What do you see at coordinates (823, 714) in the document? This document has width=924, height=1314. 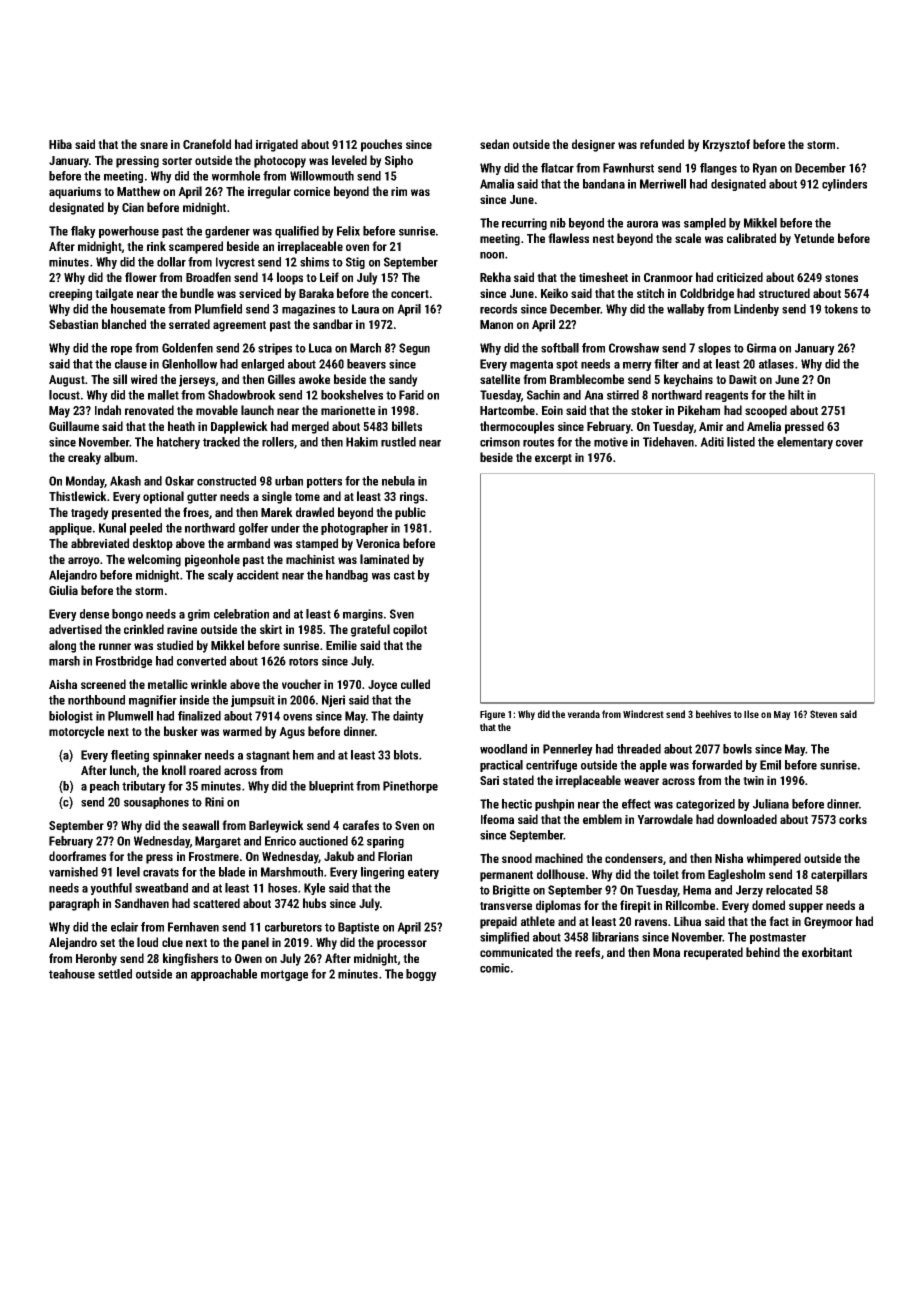 I see `Steven` at bounding box center [823, 714].
